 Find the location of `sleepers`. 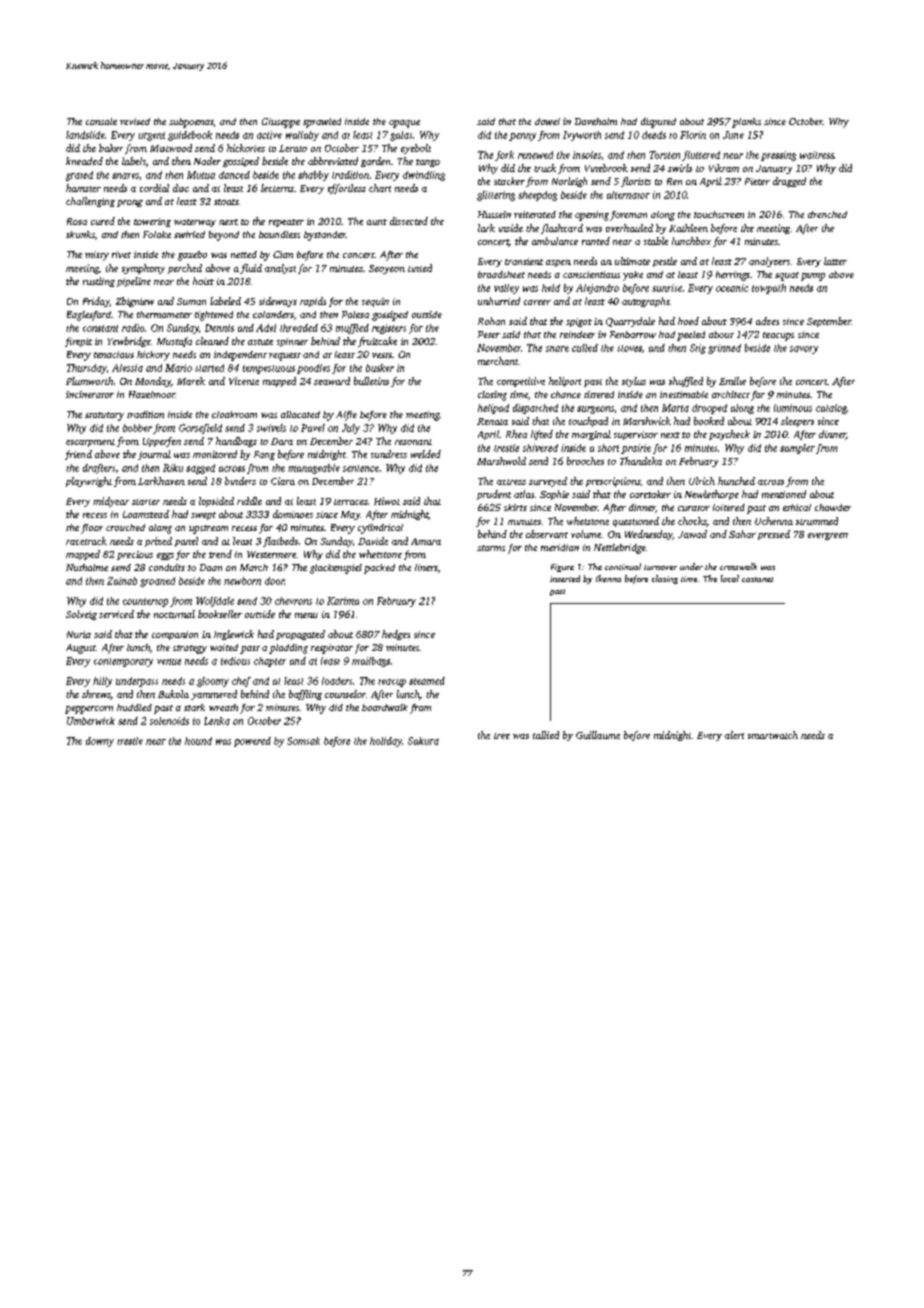

sleepers is located at coordinates (797, 422).
